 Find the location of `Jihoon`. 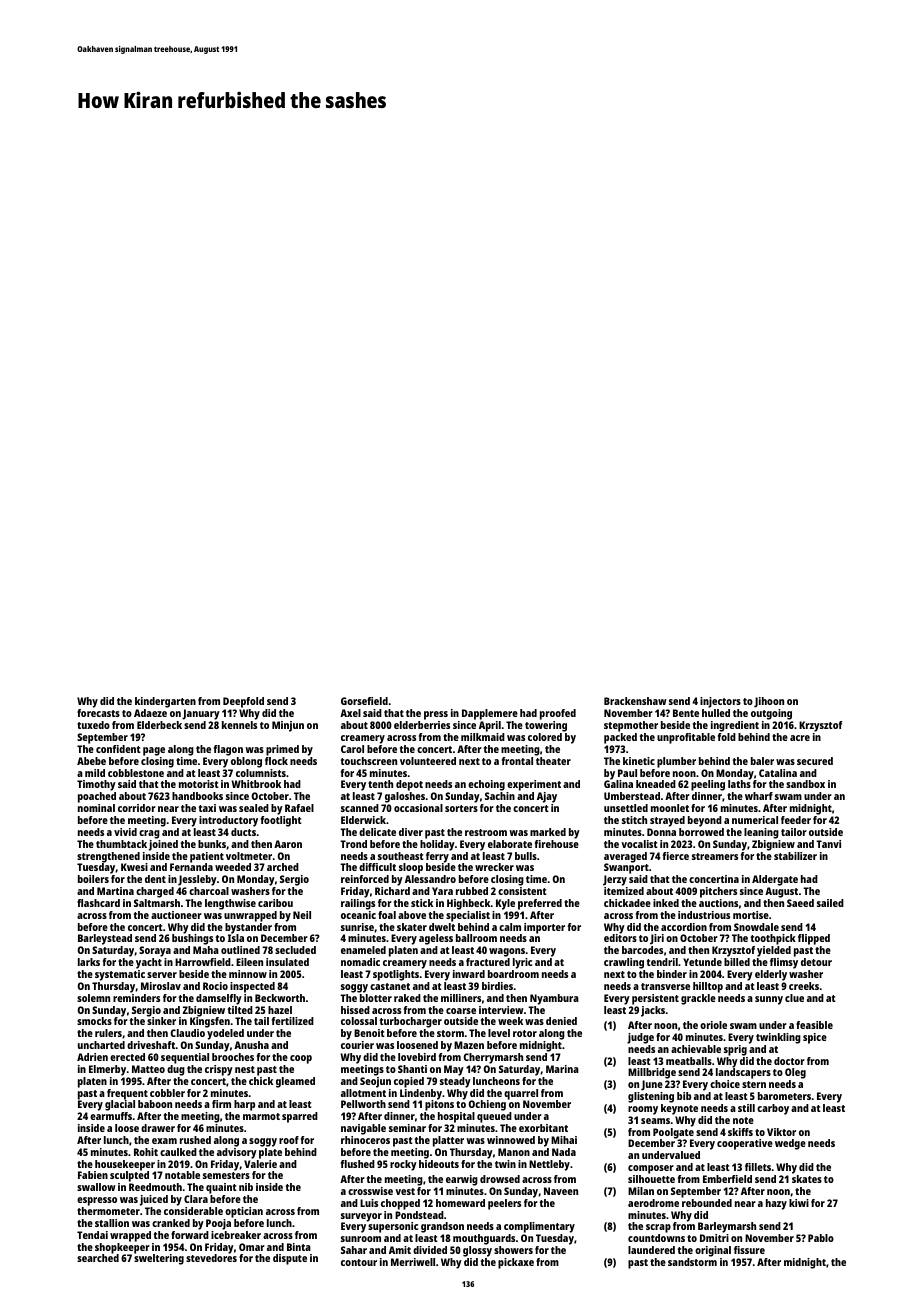

Jihoon is located at coordinates (769, 702).
